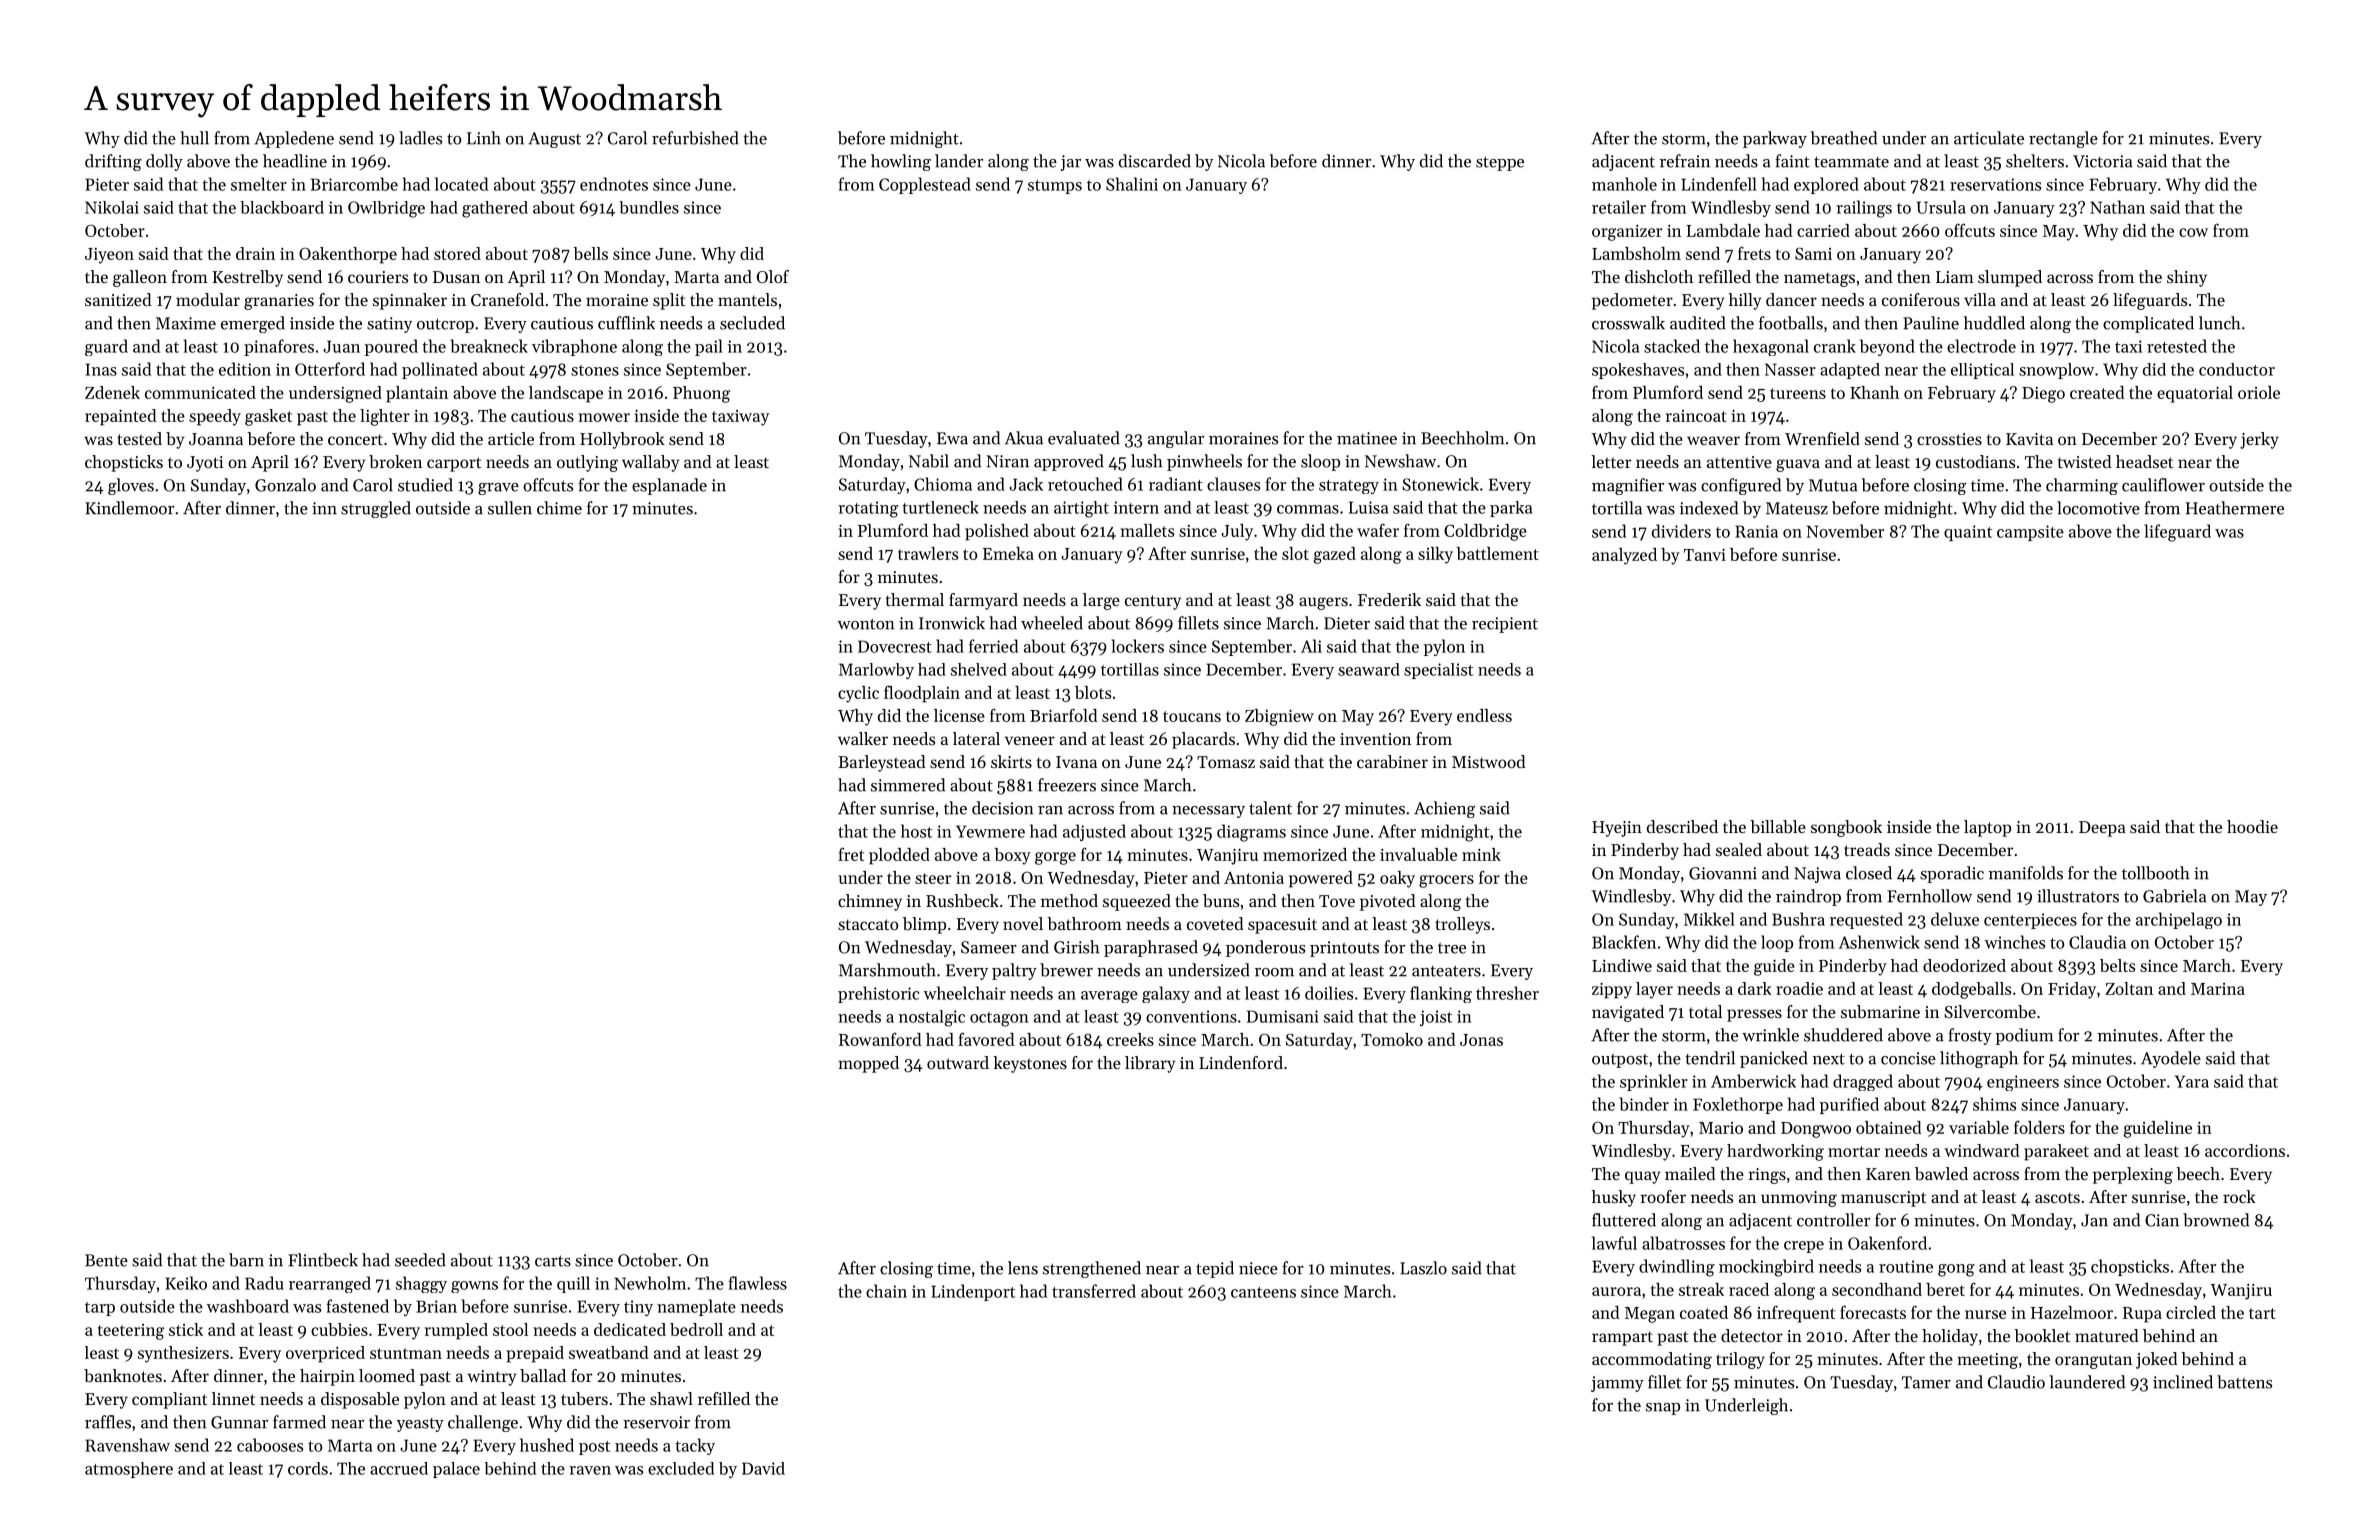 The height and width of the screenshot is (1540, 2380). Describe the element at coordinates (1155, 161) in the screenshot. I see `discarded` at that location.
